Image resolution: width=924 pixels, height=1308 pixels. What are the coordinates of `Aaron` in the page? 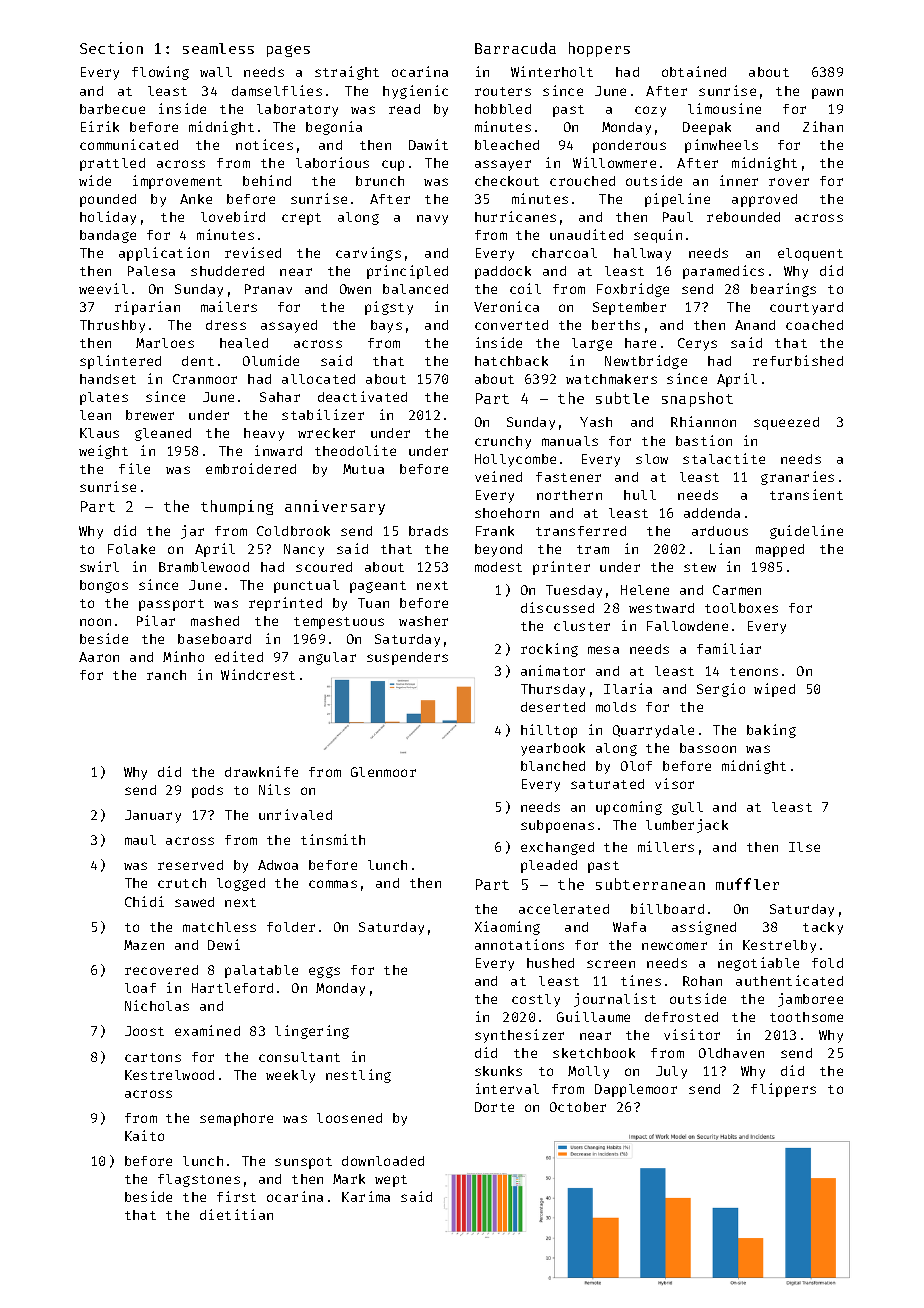 It's located at (99, 657).
